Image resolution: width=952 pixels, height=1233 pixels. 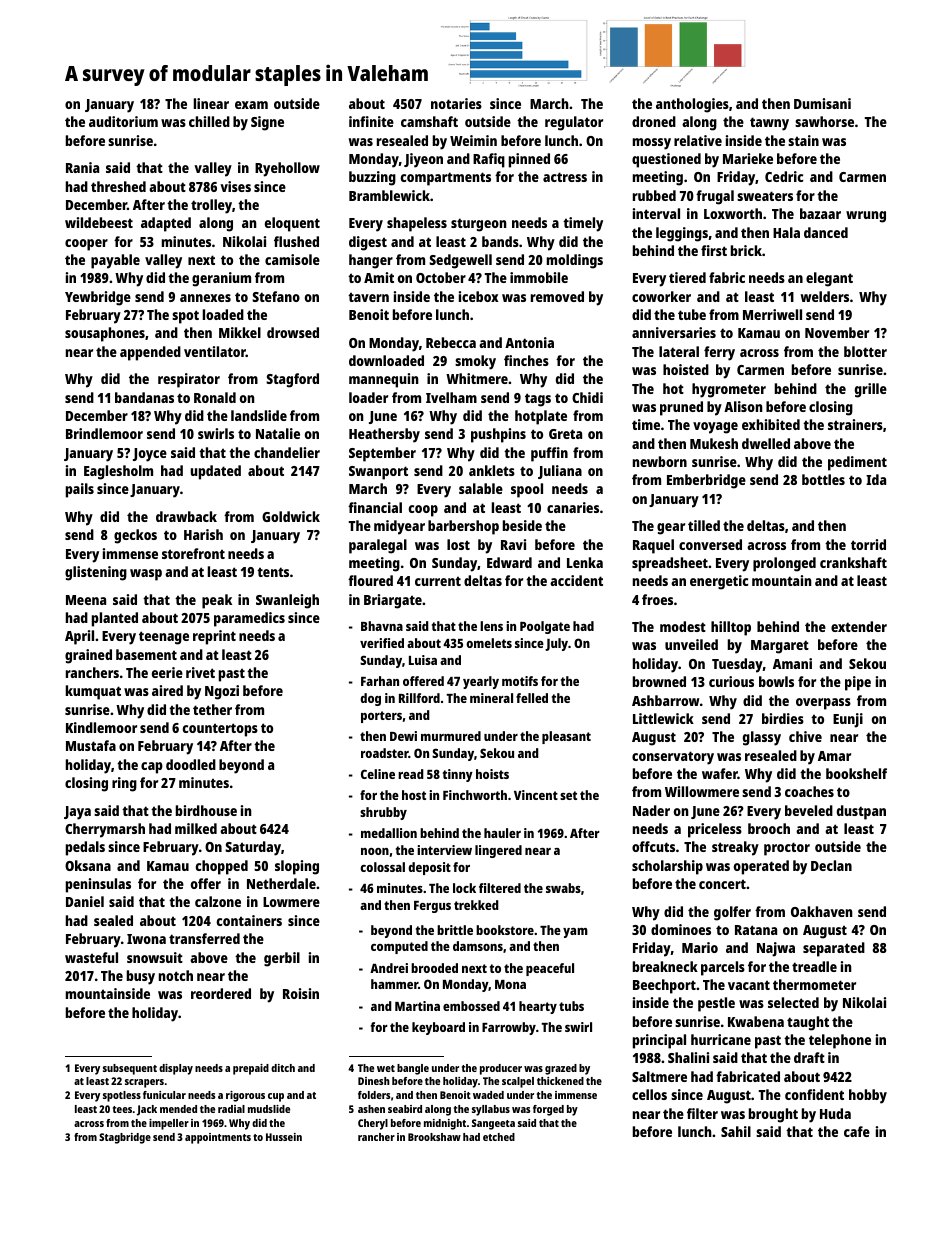 What do you see at coordinates (501, 1069) in the screenshot?
I see `producer` at bounding box center [501, 1069].
